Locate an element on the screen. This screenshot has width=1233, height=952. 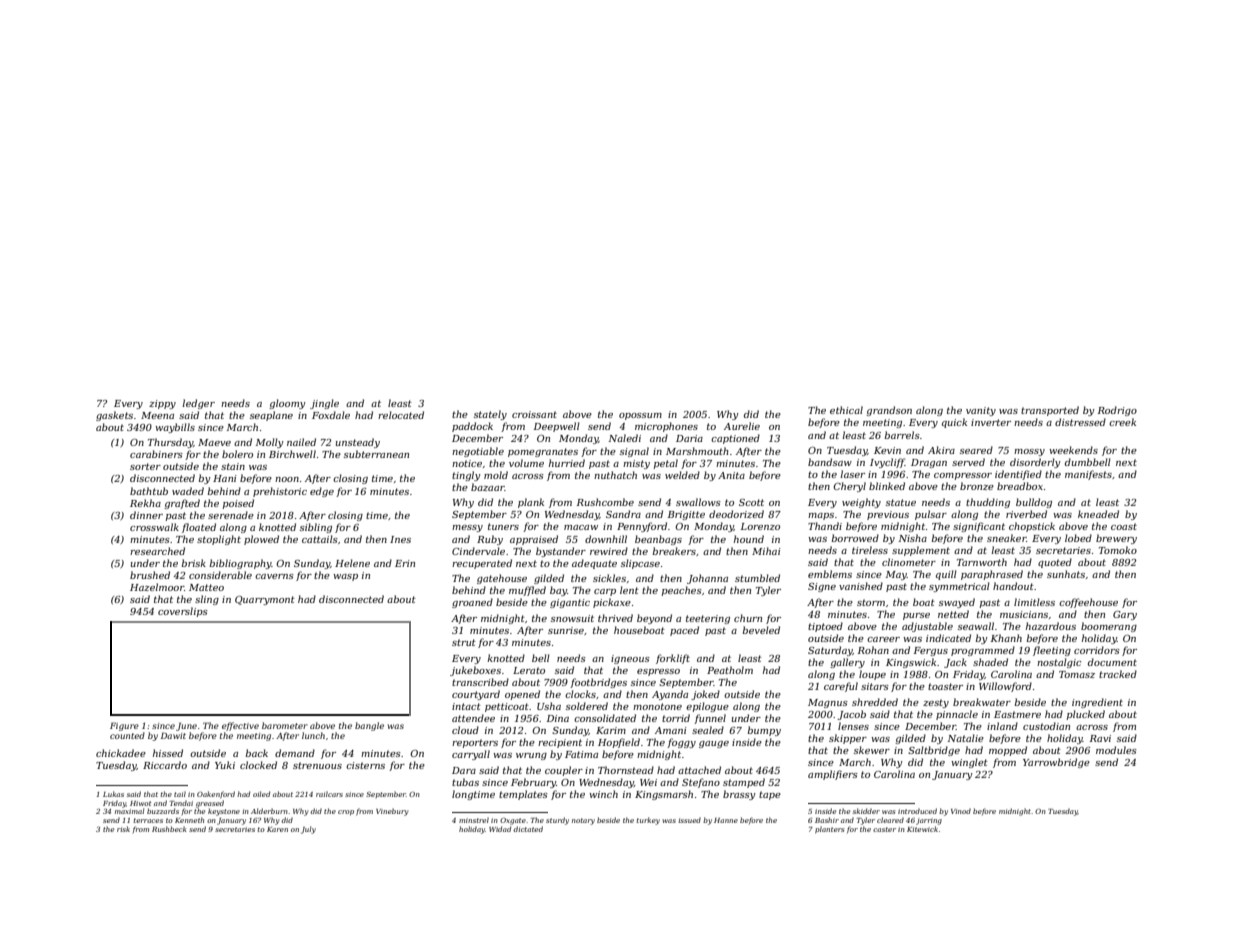
thrived is located at coordinates (615, 618).
